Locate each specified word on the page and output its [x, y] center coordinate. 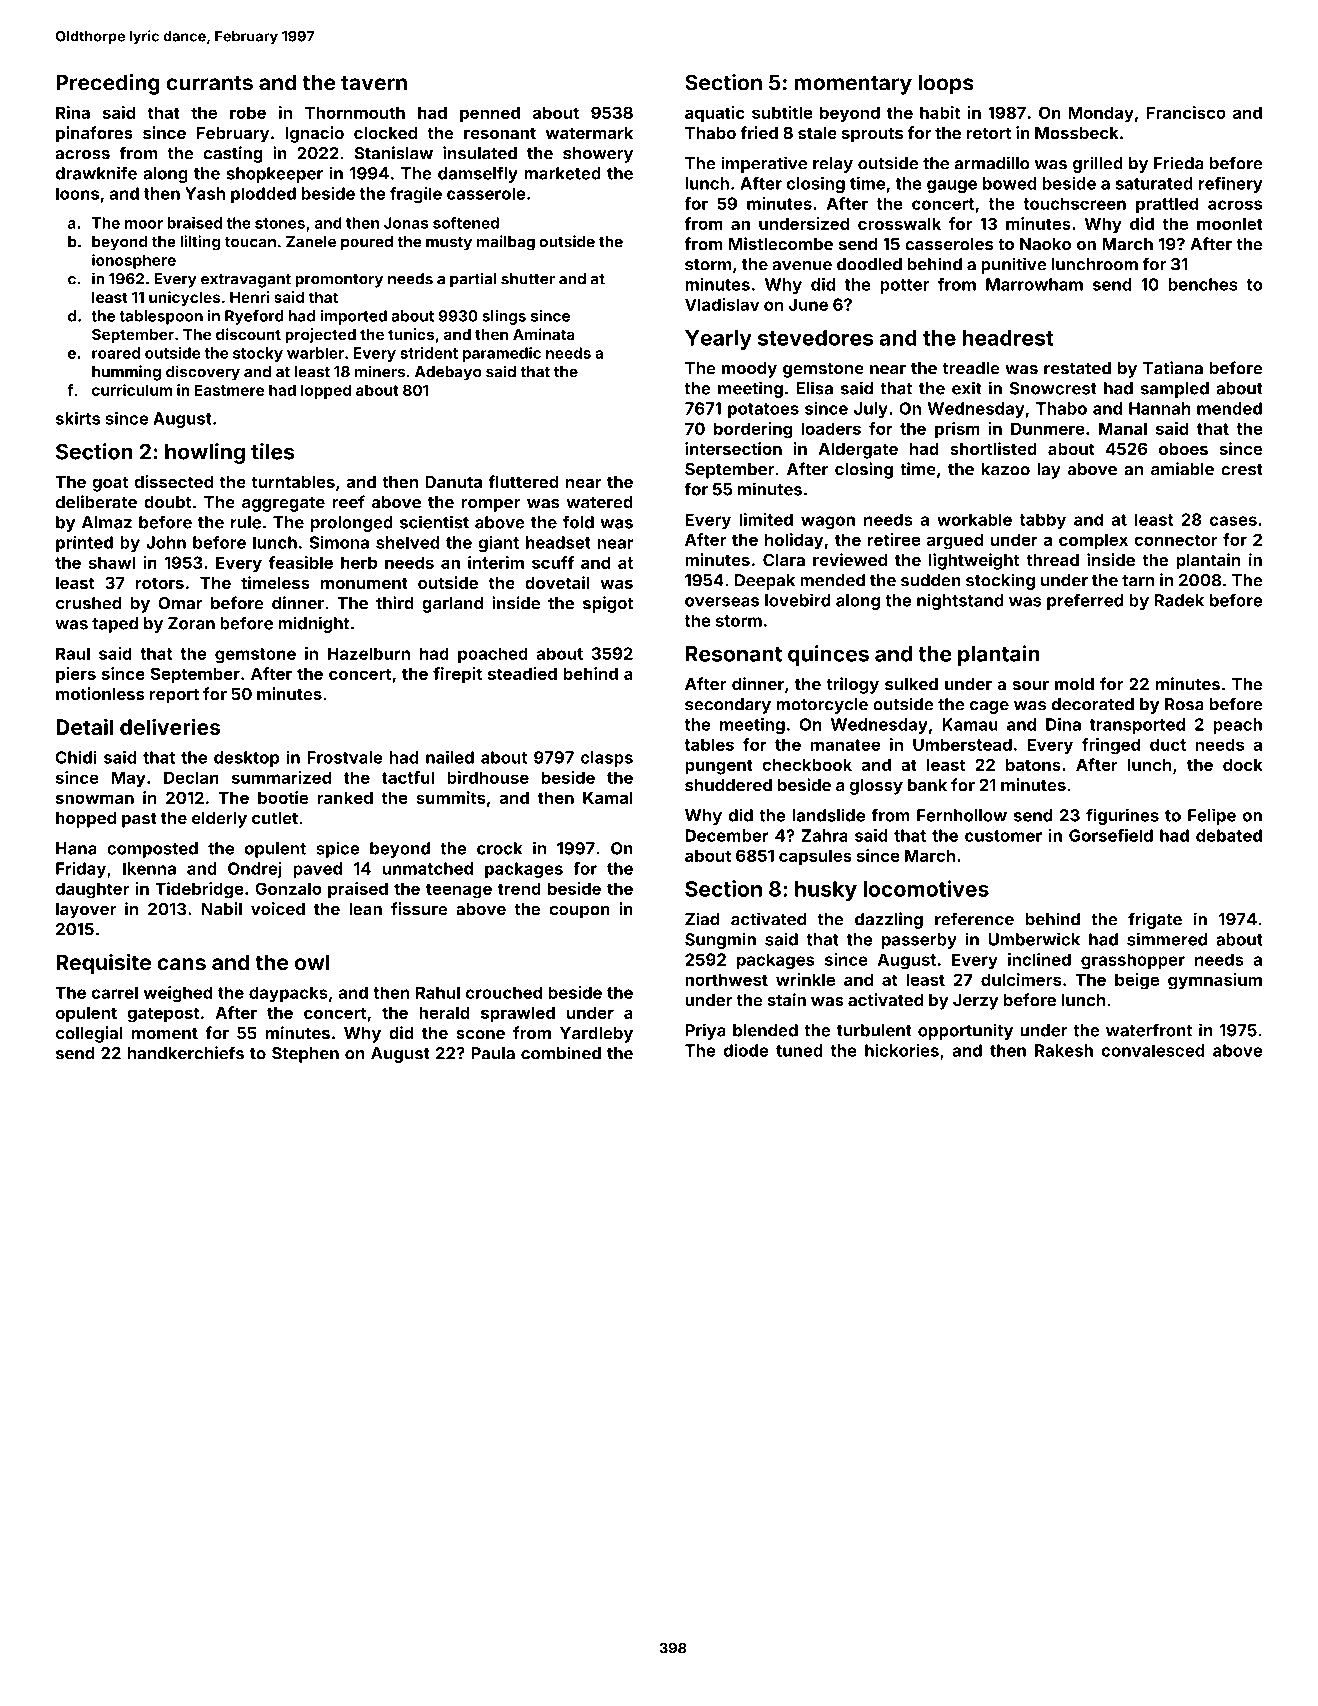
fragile [416, 195]
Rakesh [1064, 1050]
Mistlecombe [781, 244]
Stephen [305, 1055]
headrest [1007, 338]
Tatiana [1173, 368]
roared [116, 353]
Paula [493, 1053]
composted [152, 850]
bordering [753, 430]
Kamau [970, 724]
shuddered [728, 785]
